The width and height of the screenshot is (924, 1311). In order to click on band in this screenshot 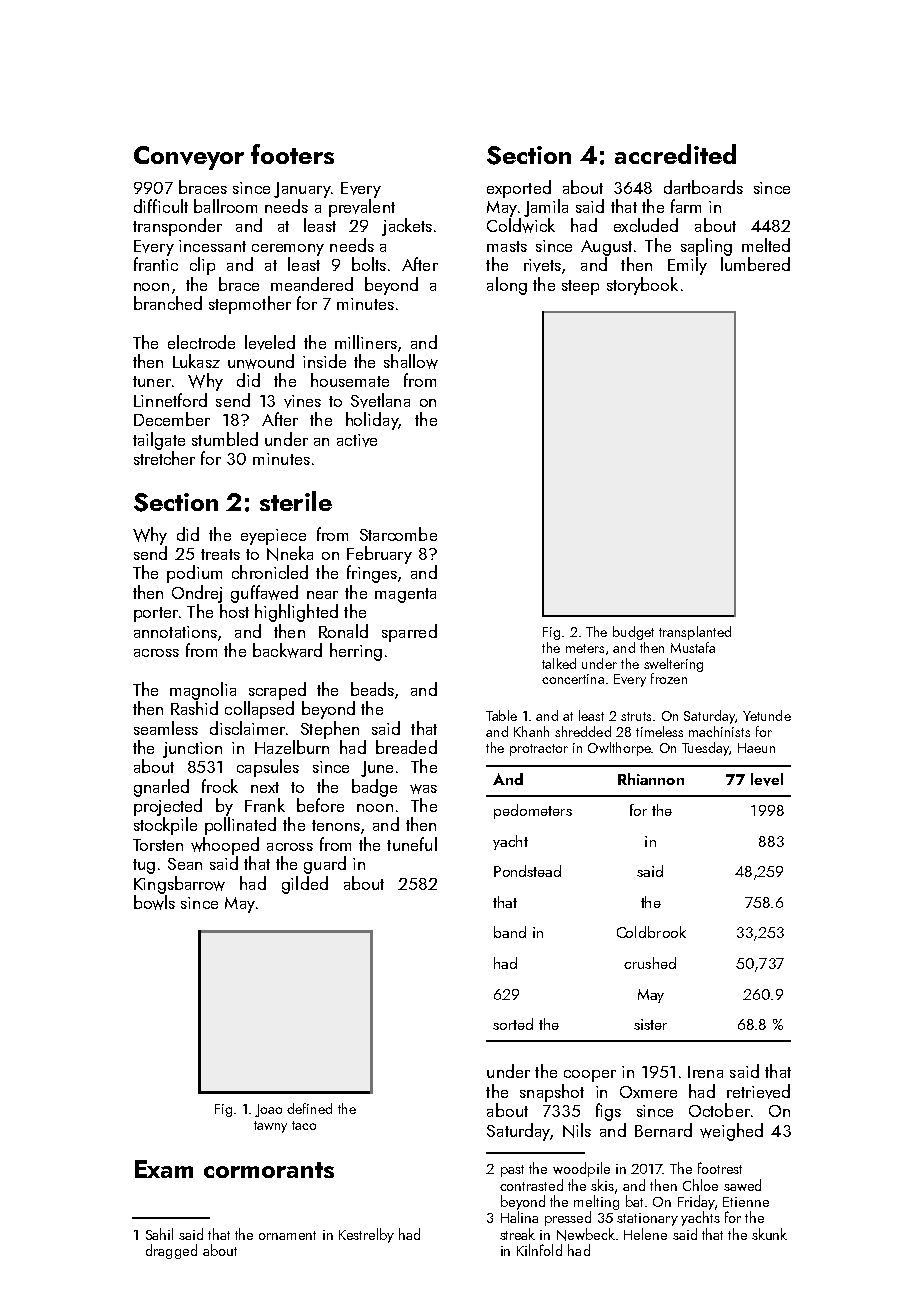, I will do `click(510, 932)`.
